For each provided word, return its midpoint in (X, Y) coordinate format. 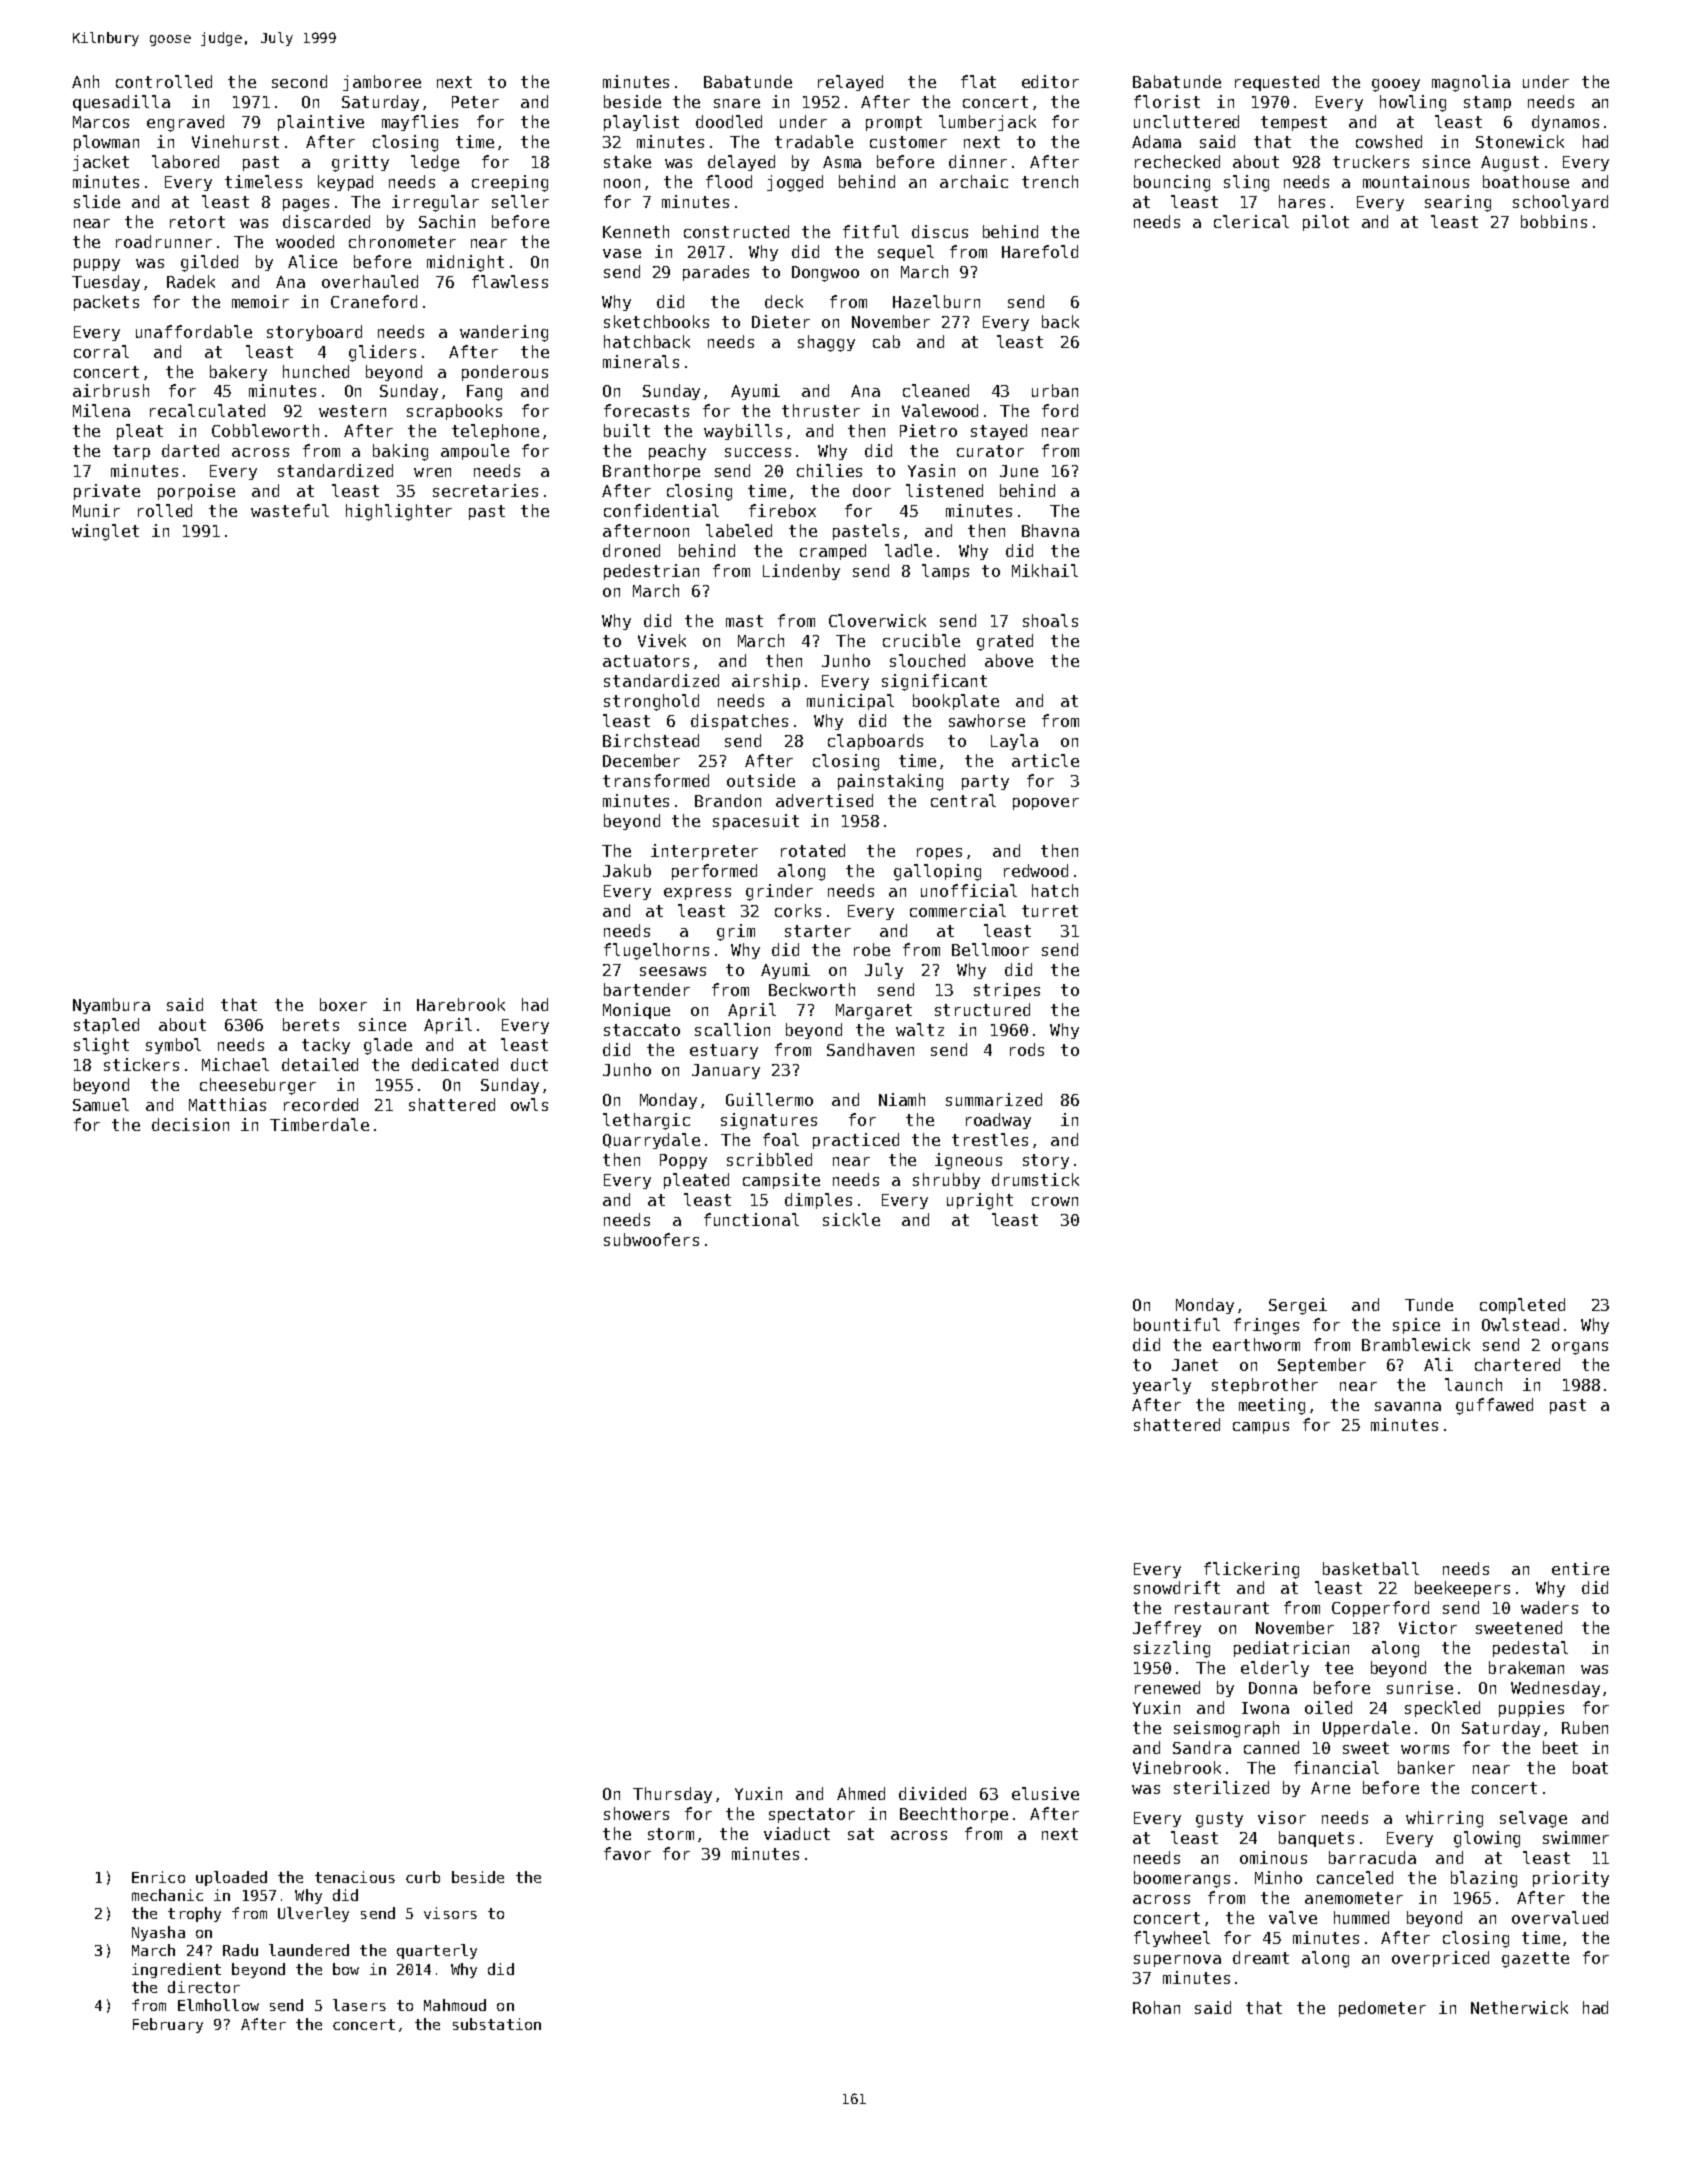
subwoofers (651, 1239)
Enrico (158, 1877)
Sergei (1298, 1306)
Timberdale (319, 1124)
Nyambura (111, 1006)
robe (872, 949)
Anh (85, 81)
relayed (850, 83)
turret (1050, 911)
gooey (1396, 85)
